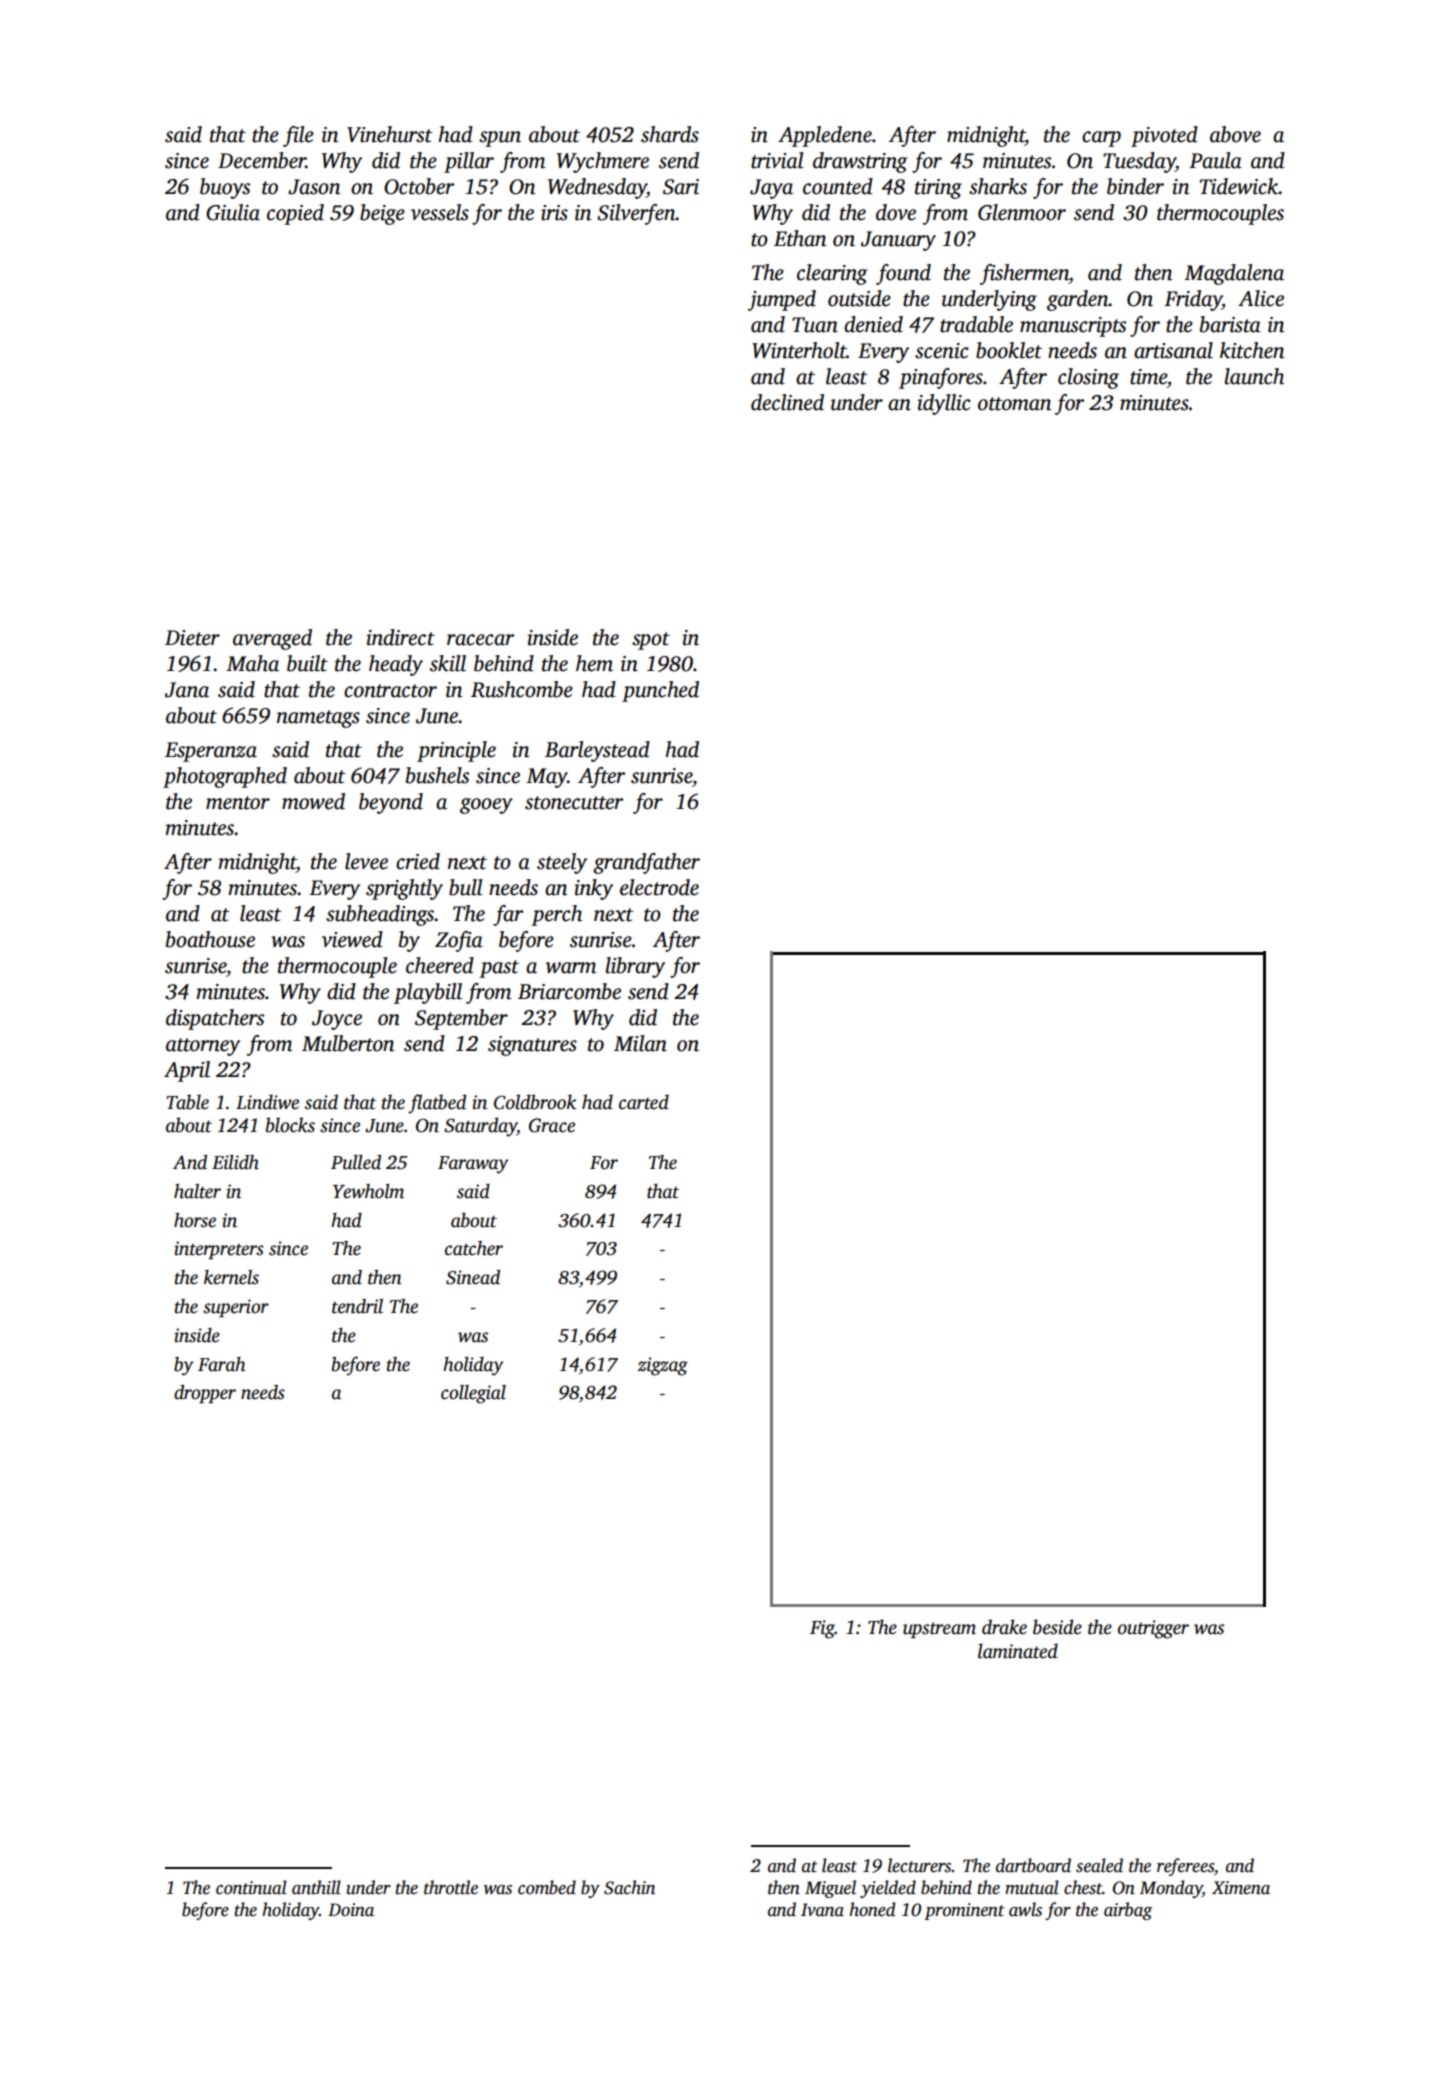  What do you see at coordinates (644, 1102) in the screenshot?
I see `carted` at bounding box center [644, 1102].
